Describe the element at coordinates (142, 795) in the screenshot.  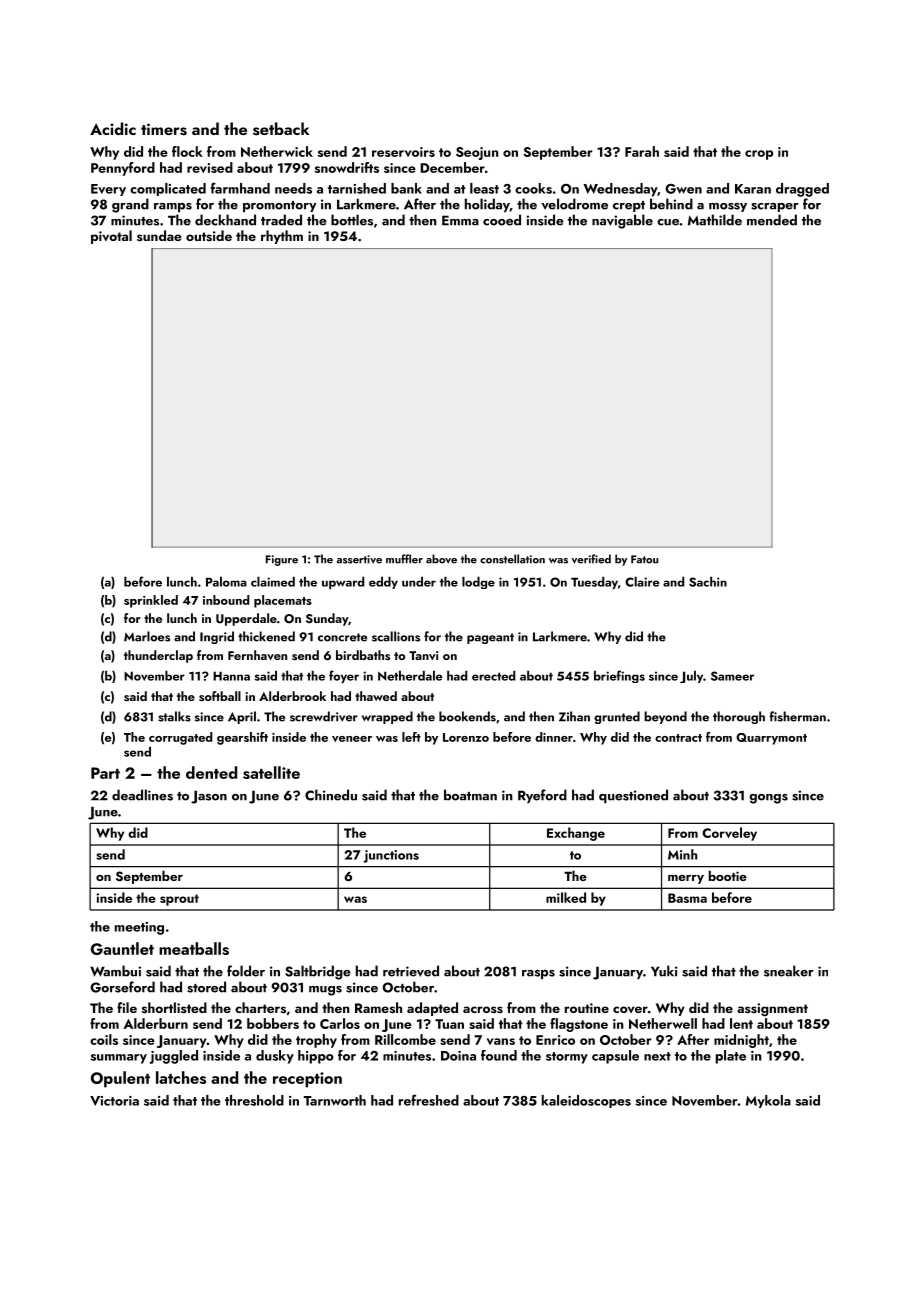
I see `deadlines` at that location.
